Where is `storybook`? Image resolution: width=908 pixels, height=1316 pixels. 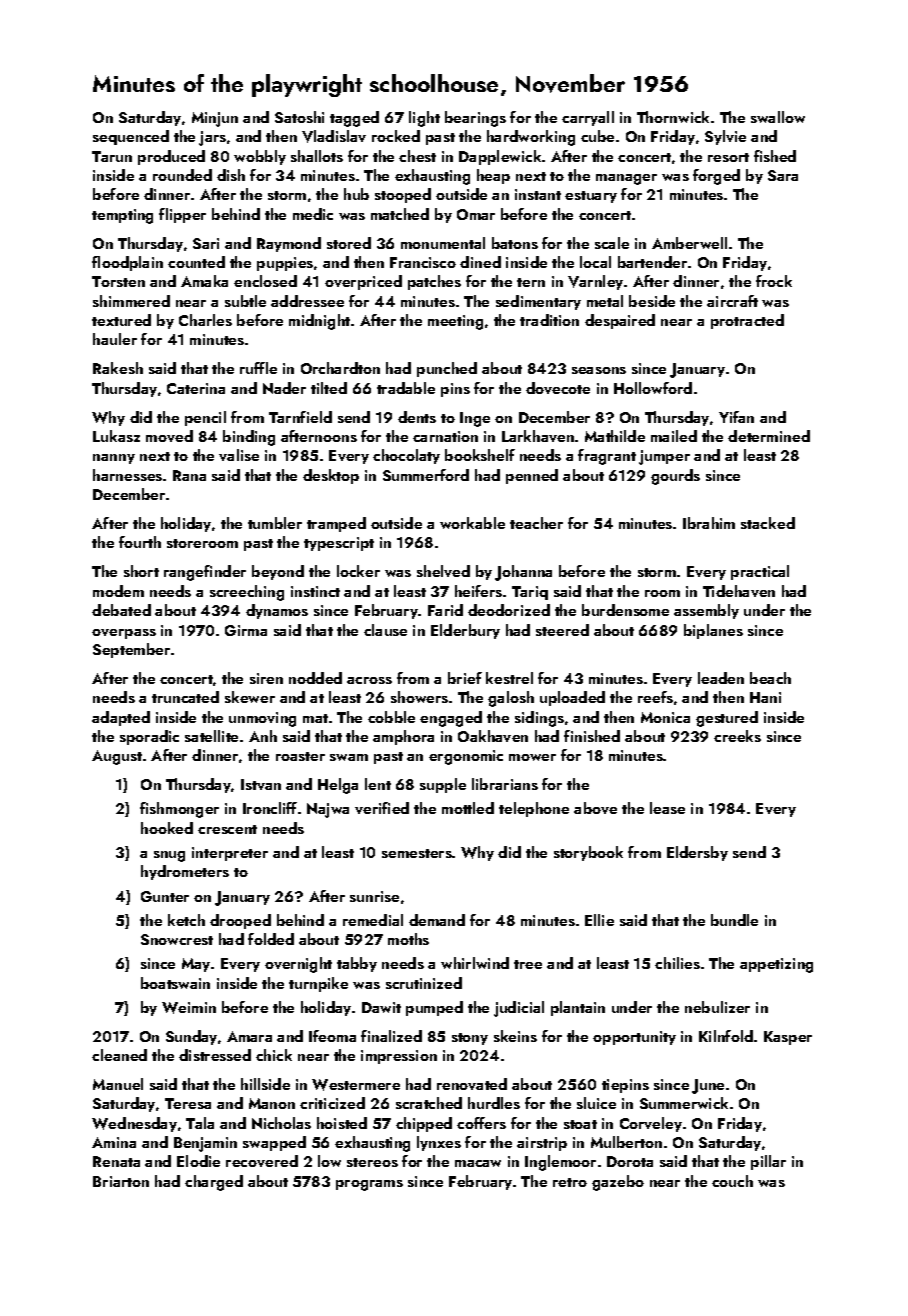 storybook is located at coordinates (588, 853).
